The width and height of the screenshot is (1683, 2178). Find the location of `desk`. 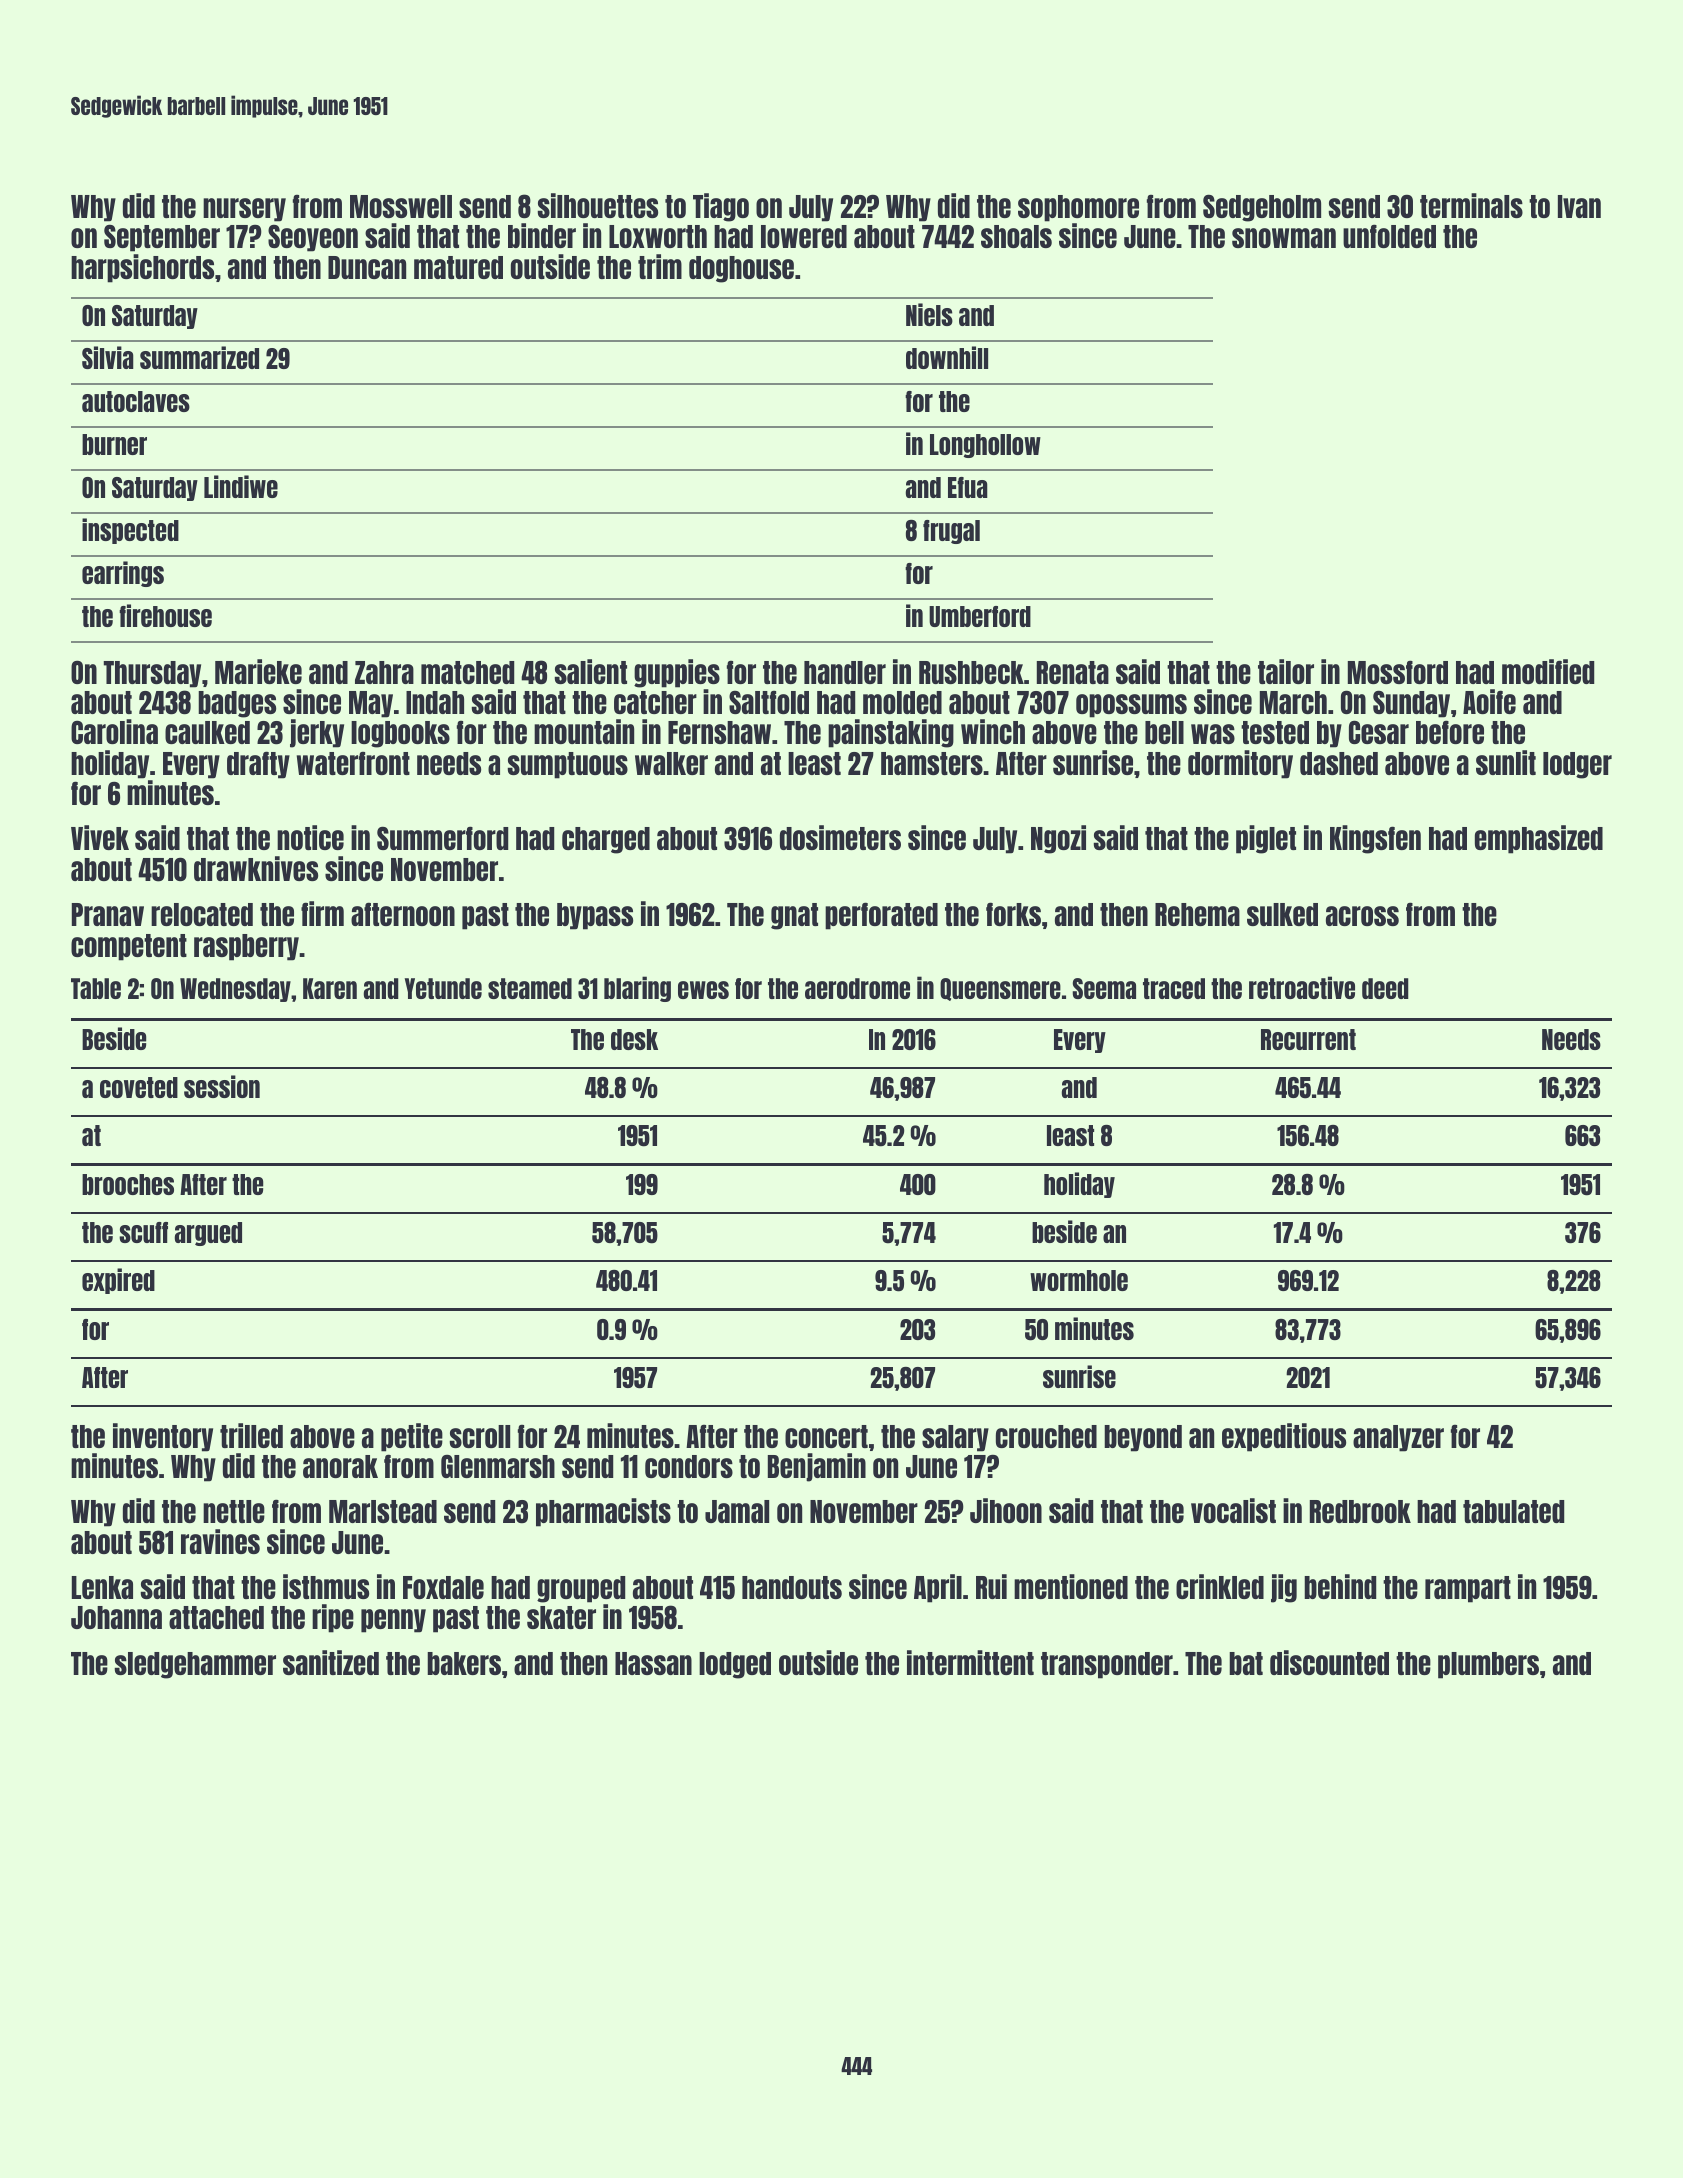

desk is located at coordinates (634, 1039).
